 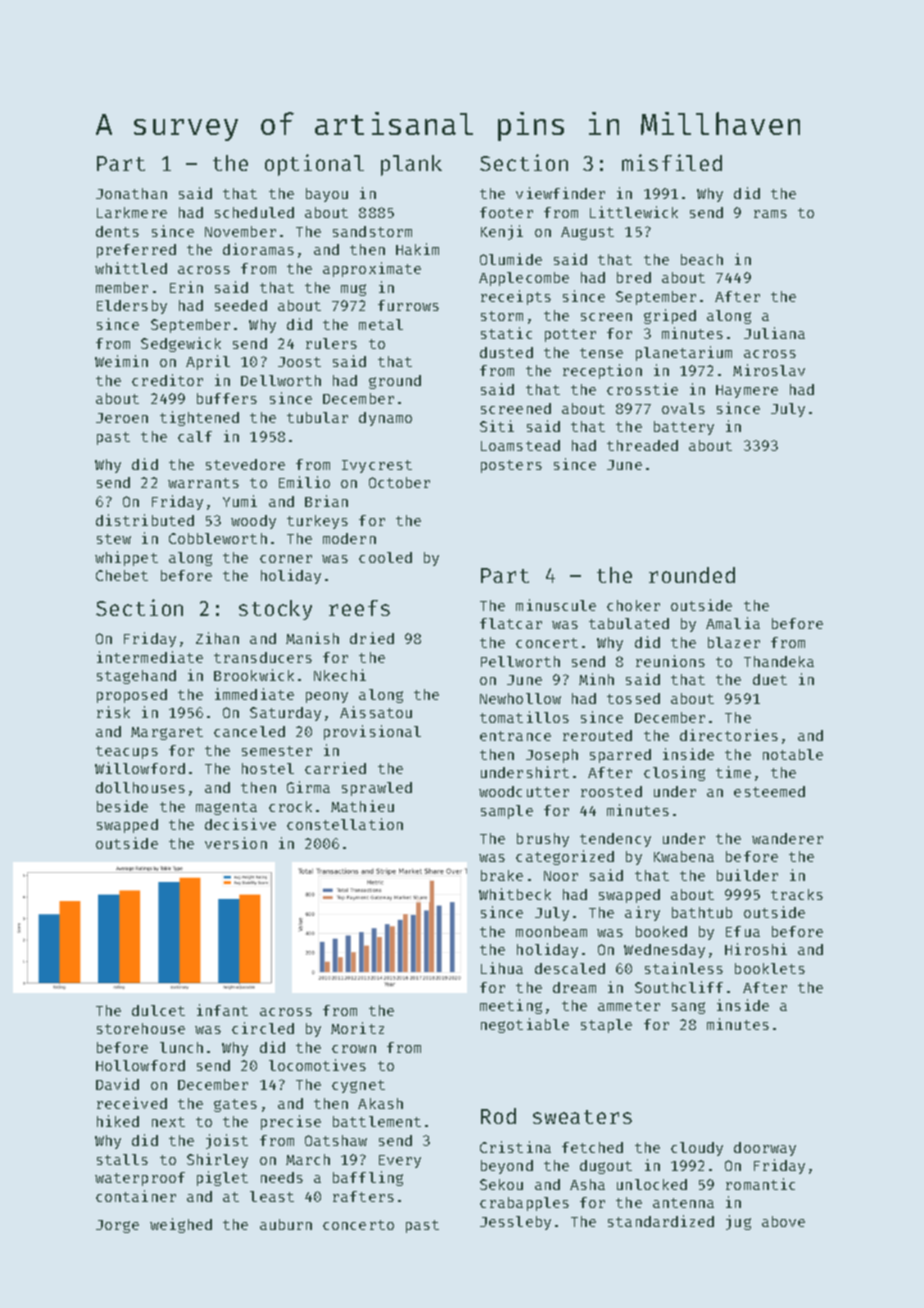 I want to click on dulcet, so click(x=158, y=1010).
